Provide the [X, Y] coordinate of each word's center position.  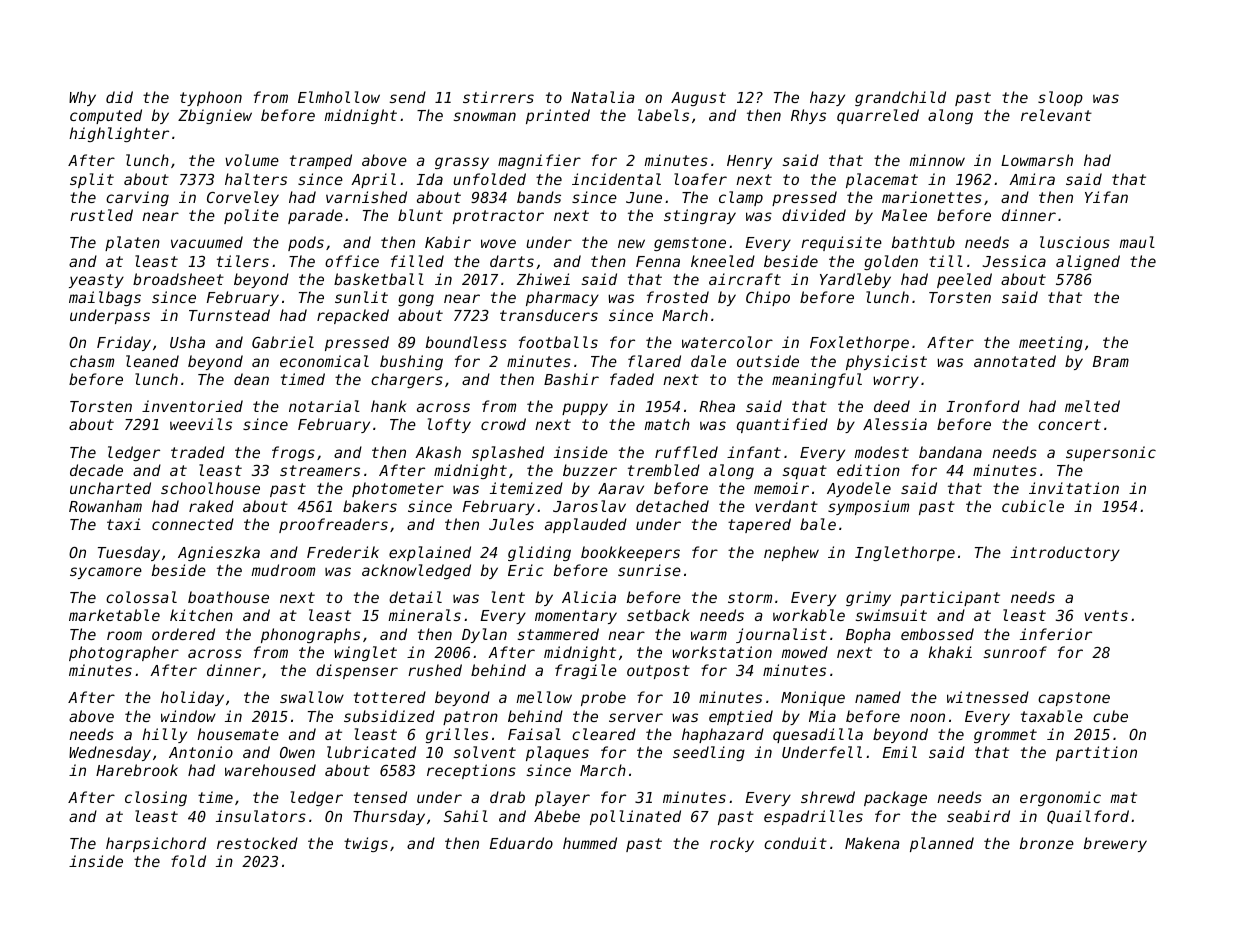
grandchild [900, 98]
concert [1069, 424]
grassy [462, 163]
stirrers [498, 97]
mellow [544, 697]
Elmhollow [339, 97]
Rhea [717, 406]
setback [658, 615]
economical [324, 361]
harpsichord [156, 844]
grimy [868, 598]
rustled [101, 215]
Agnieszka [219, 553]
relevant [1056, 115]
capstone [1074, 699]
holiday [192, 698]
